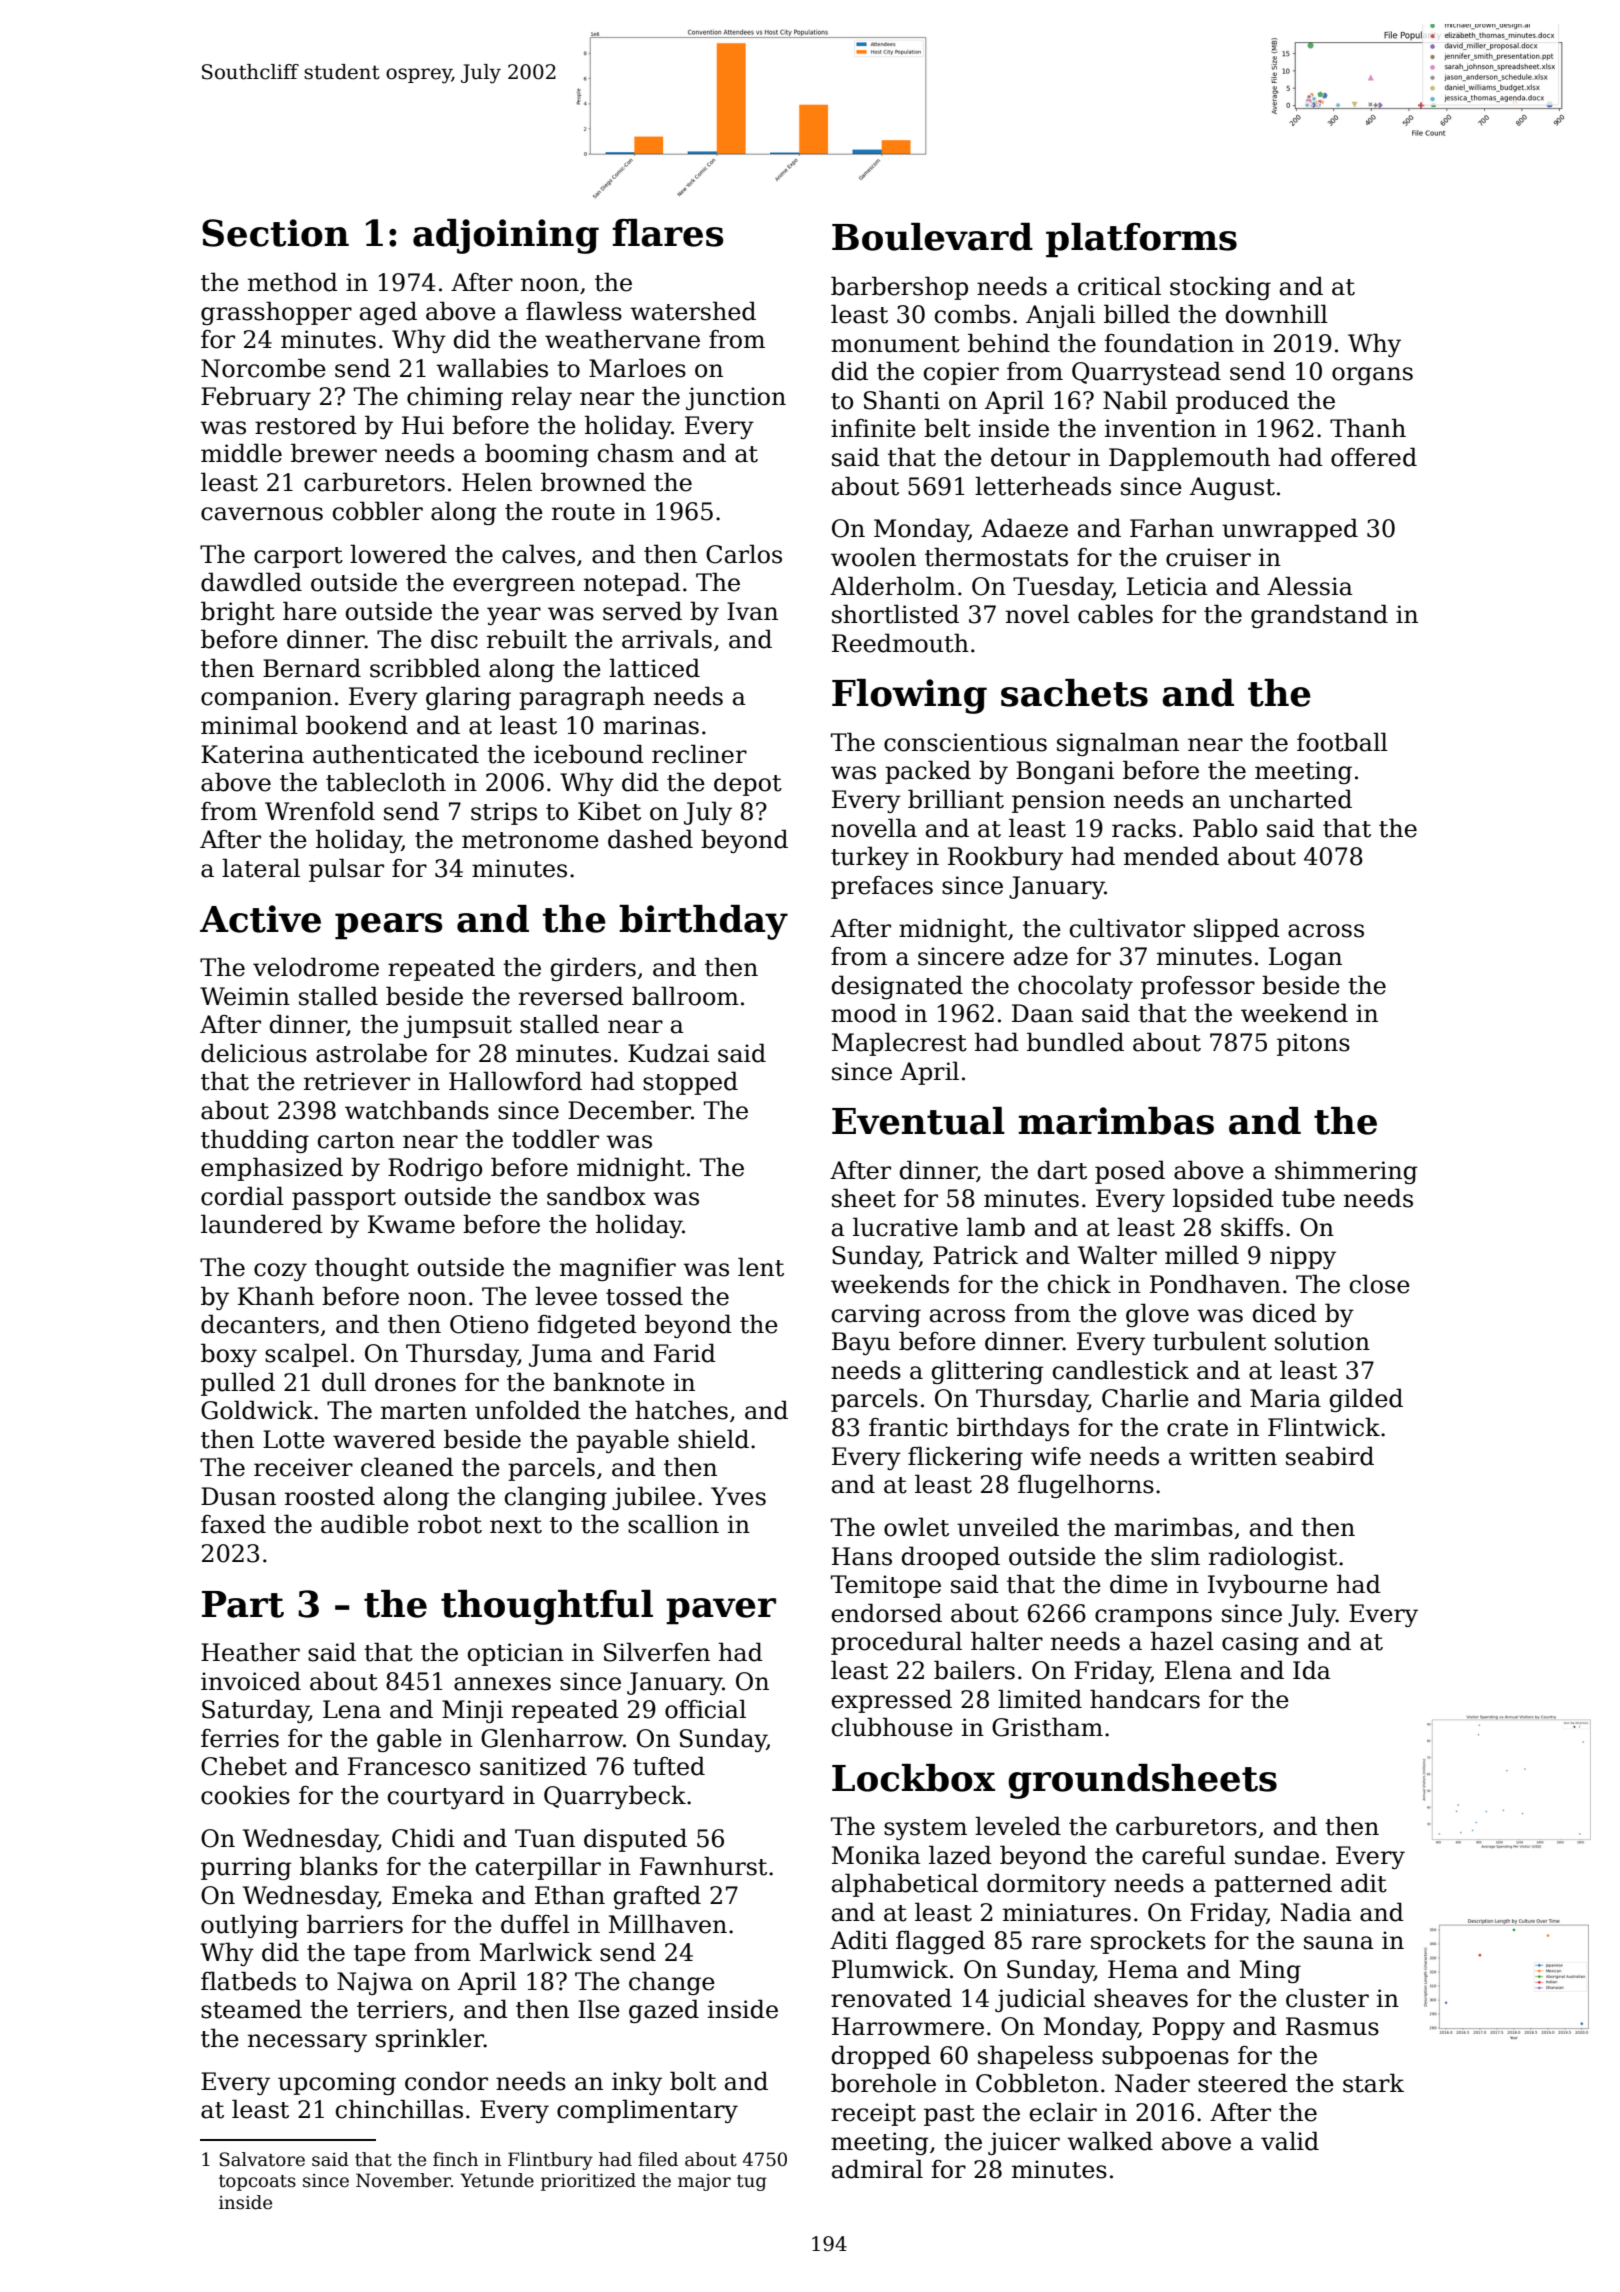  Describe the element at coordinates (506, 236) in the screenshot. I see `adjoining` at that location.
